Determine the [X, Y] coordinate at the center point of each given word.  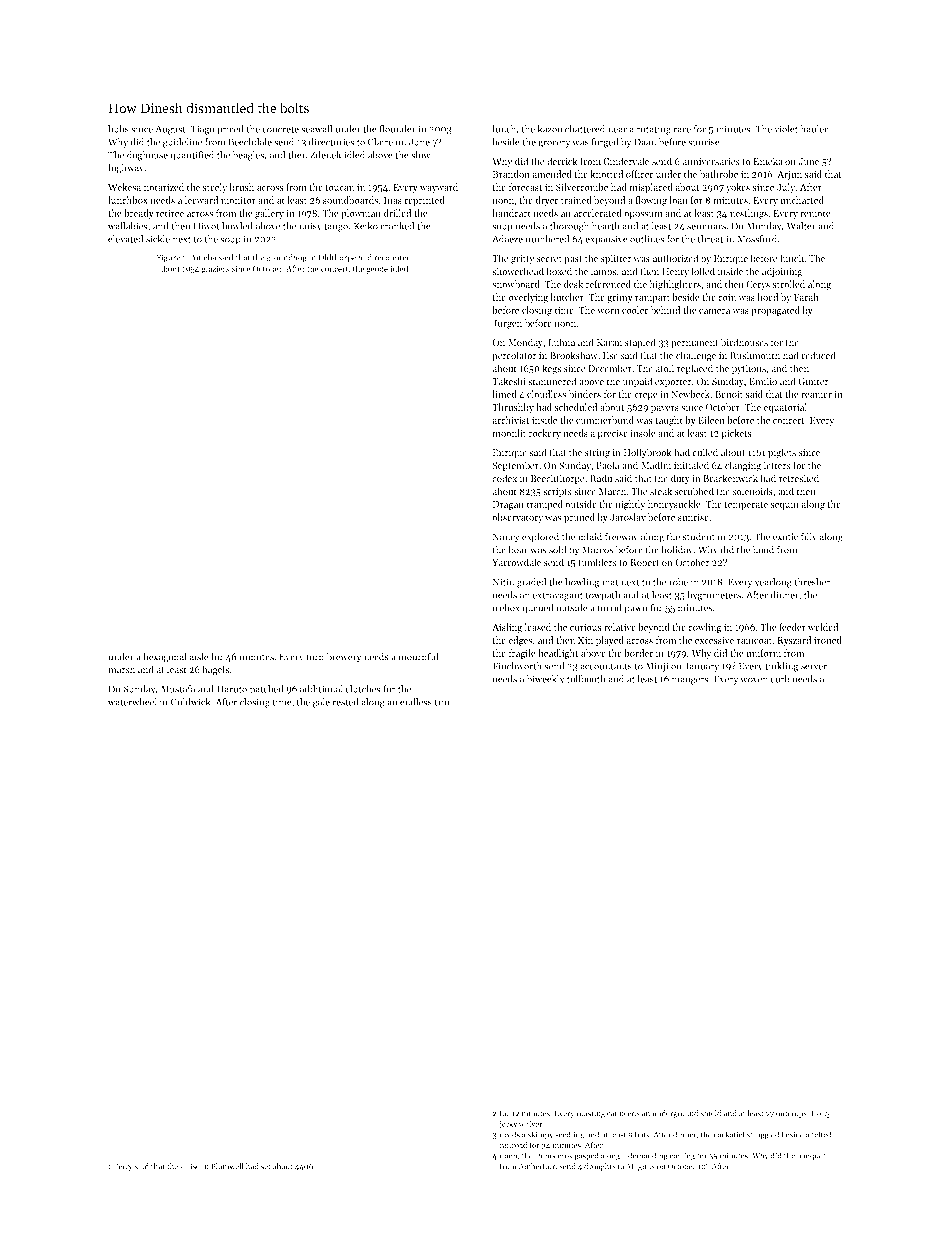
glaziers [215, 269]
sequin [784, 505]
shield [710, 1113]
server [814, 667]
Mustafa [178, 689]
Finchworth [517, 666]
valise [190, 1166]
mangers [690, 681]
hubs [118, 129]
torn [315, 657]
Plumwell [227, 1166]
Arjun [789, 175]
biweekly [545, 680]
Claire [380, 142]
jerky [508, 1124]
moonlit [509, 433]
